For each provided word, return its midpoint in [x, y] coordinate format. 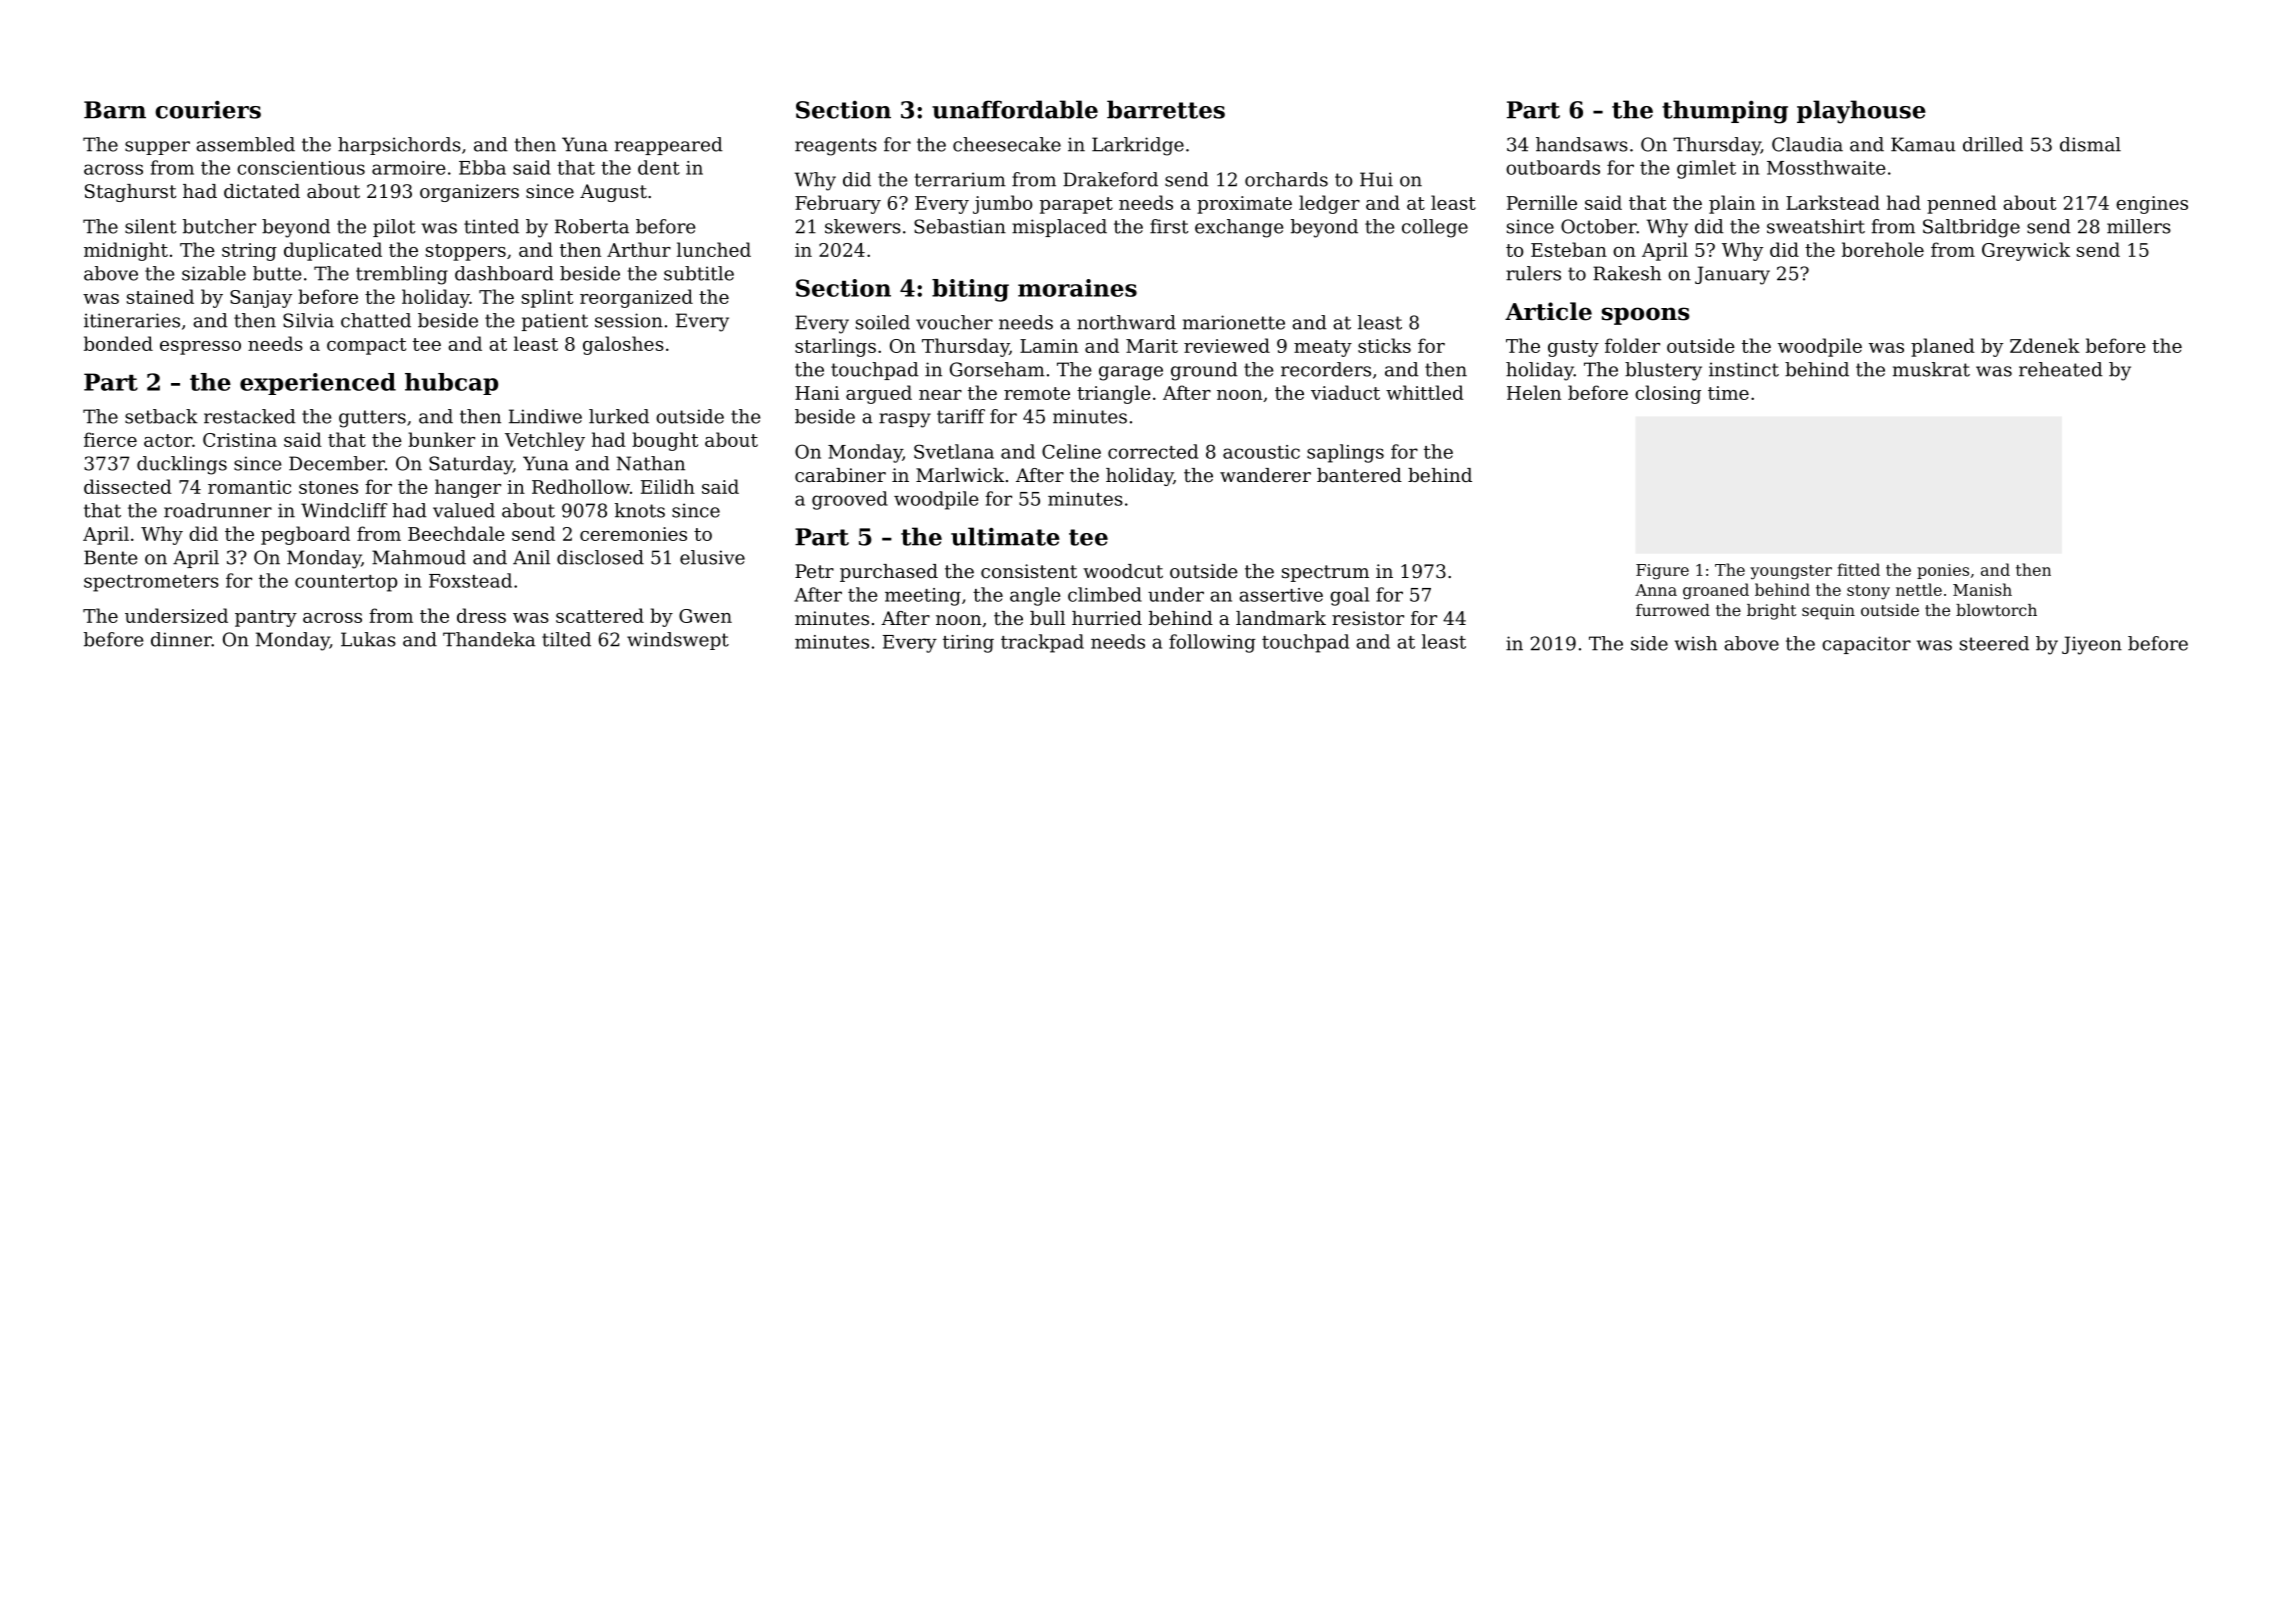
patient [555, 322]
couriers [208, 109]
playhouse [1861, 112]
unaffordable [1015, 109]
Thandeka [489, 639]
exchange [1239, 228]
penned [1962, 204]
